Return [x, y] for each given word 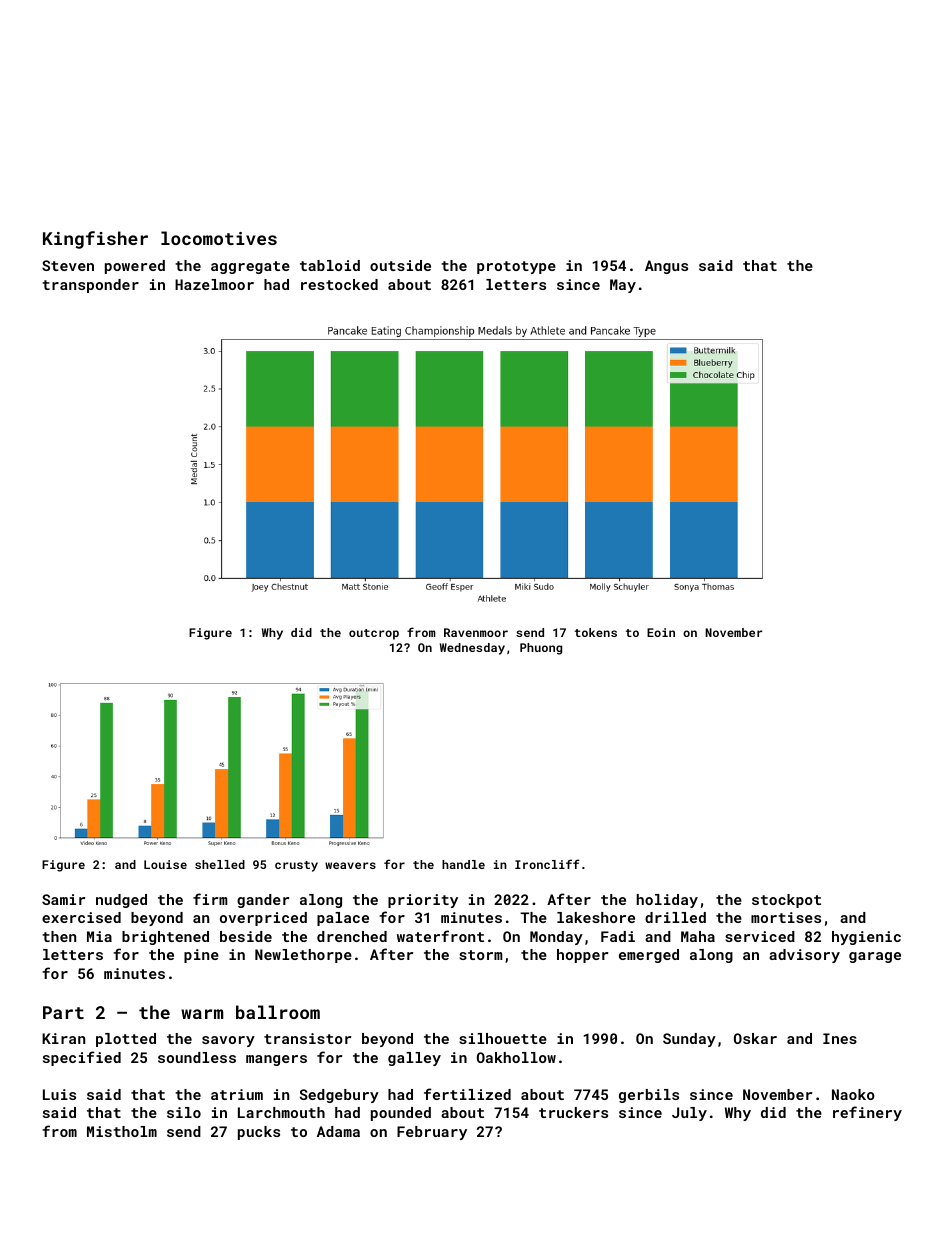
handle [463, 864]
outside [400, 265]
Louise [165, 864]
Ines [840, 1038]
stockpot [786, 901]
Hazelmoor [214, 284]
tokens [596, 632]
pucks [259, 1133]
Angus [666, 267]
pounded [401, 1114]
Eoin [661, 632]
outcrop [374, 634]
